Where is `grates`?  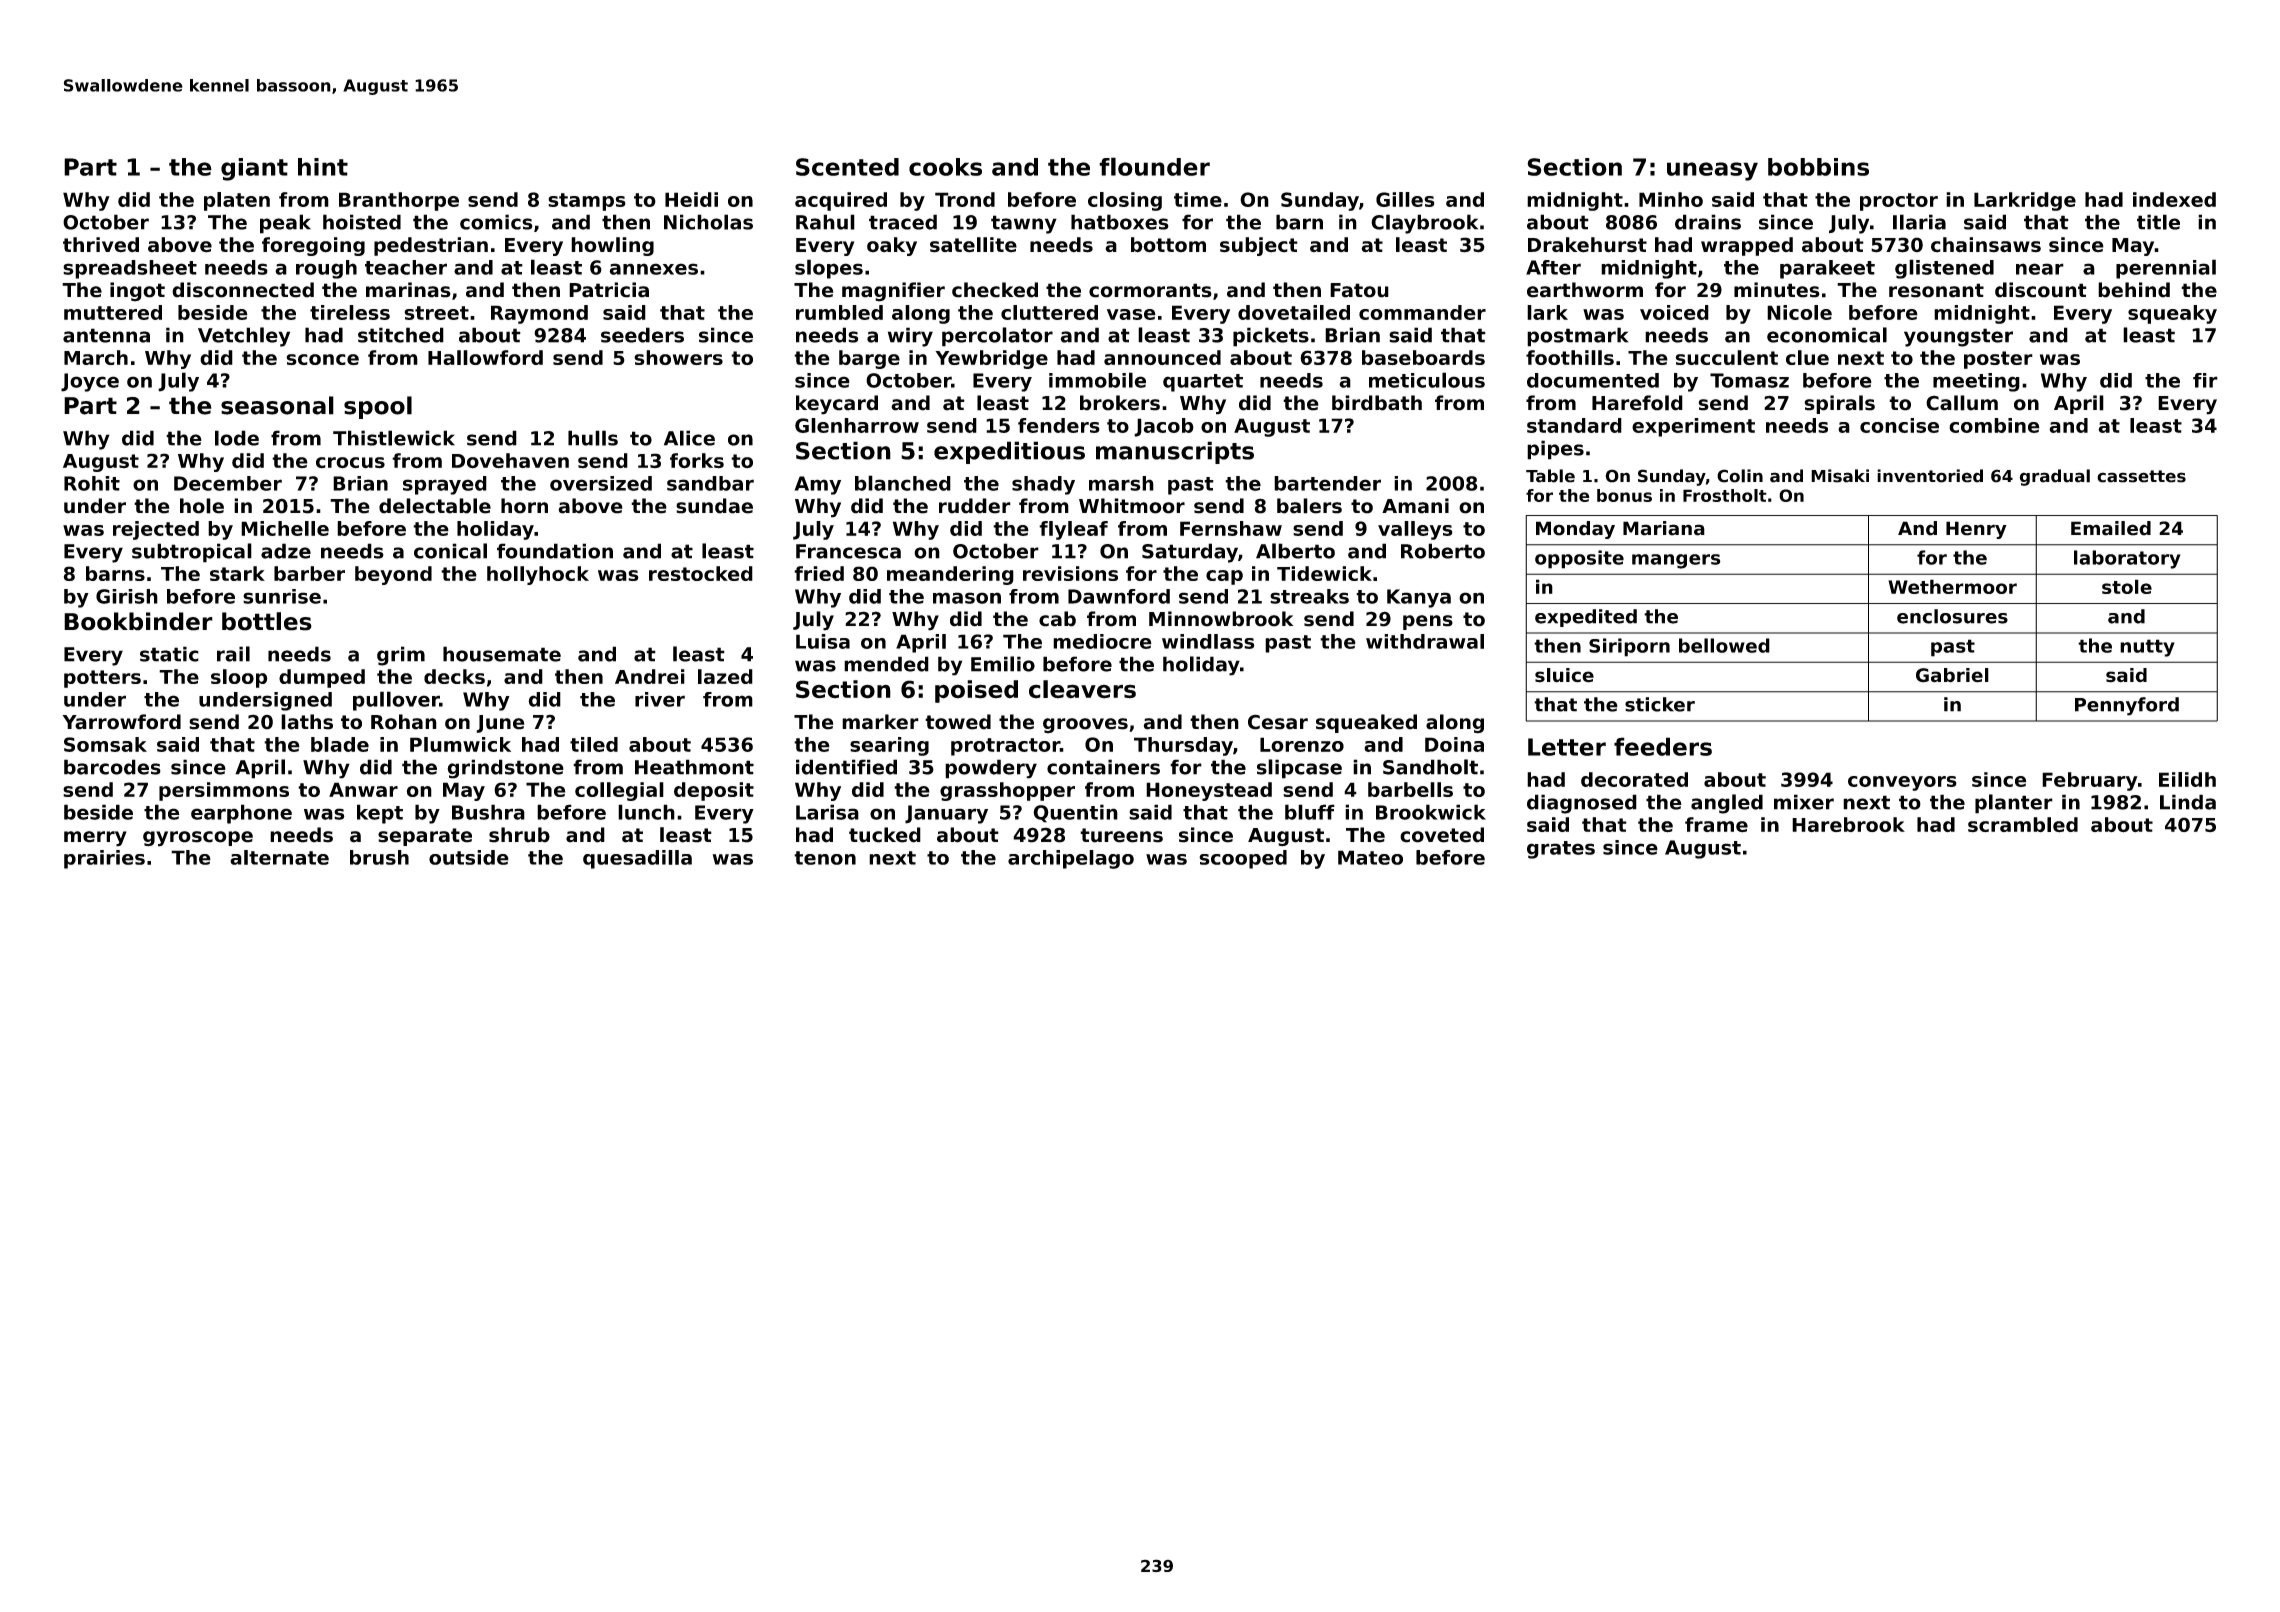
grates is located at coordinates (1561, 850).
